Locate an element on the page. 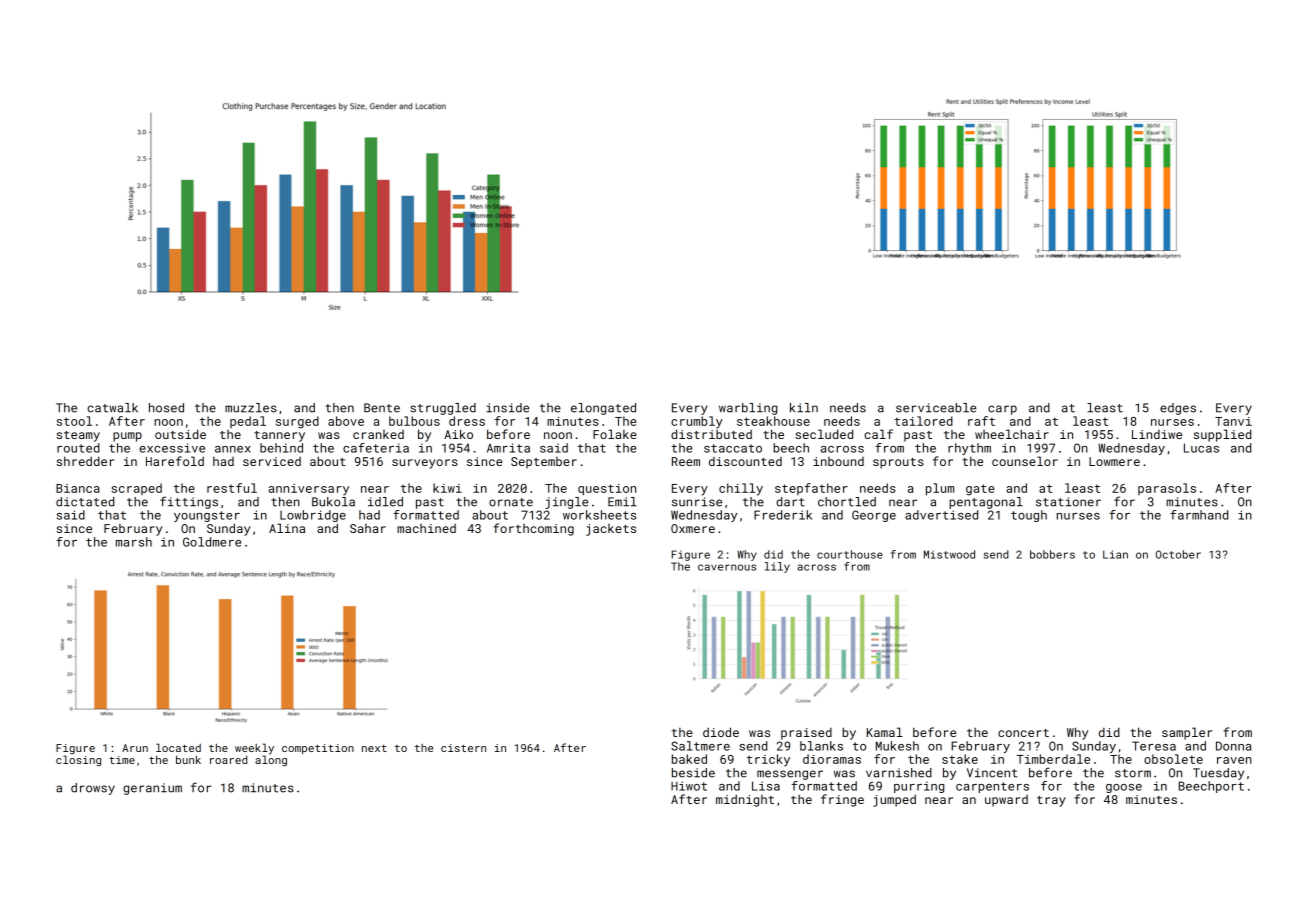  restful is located at coordinates (232, 488).
